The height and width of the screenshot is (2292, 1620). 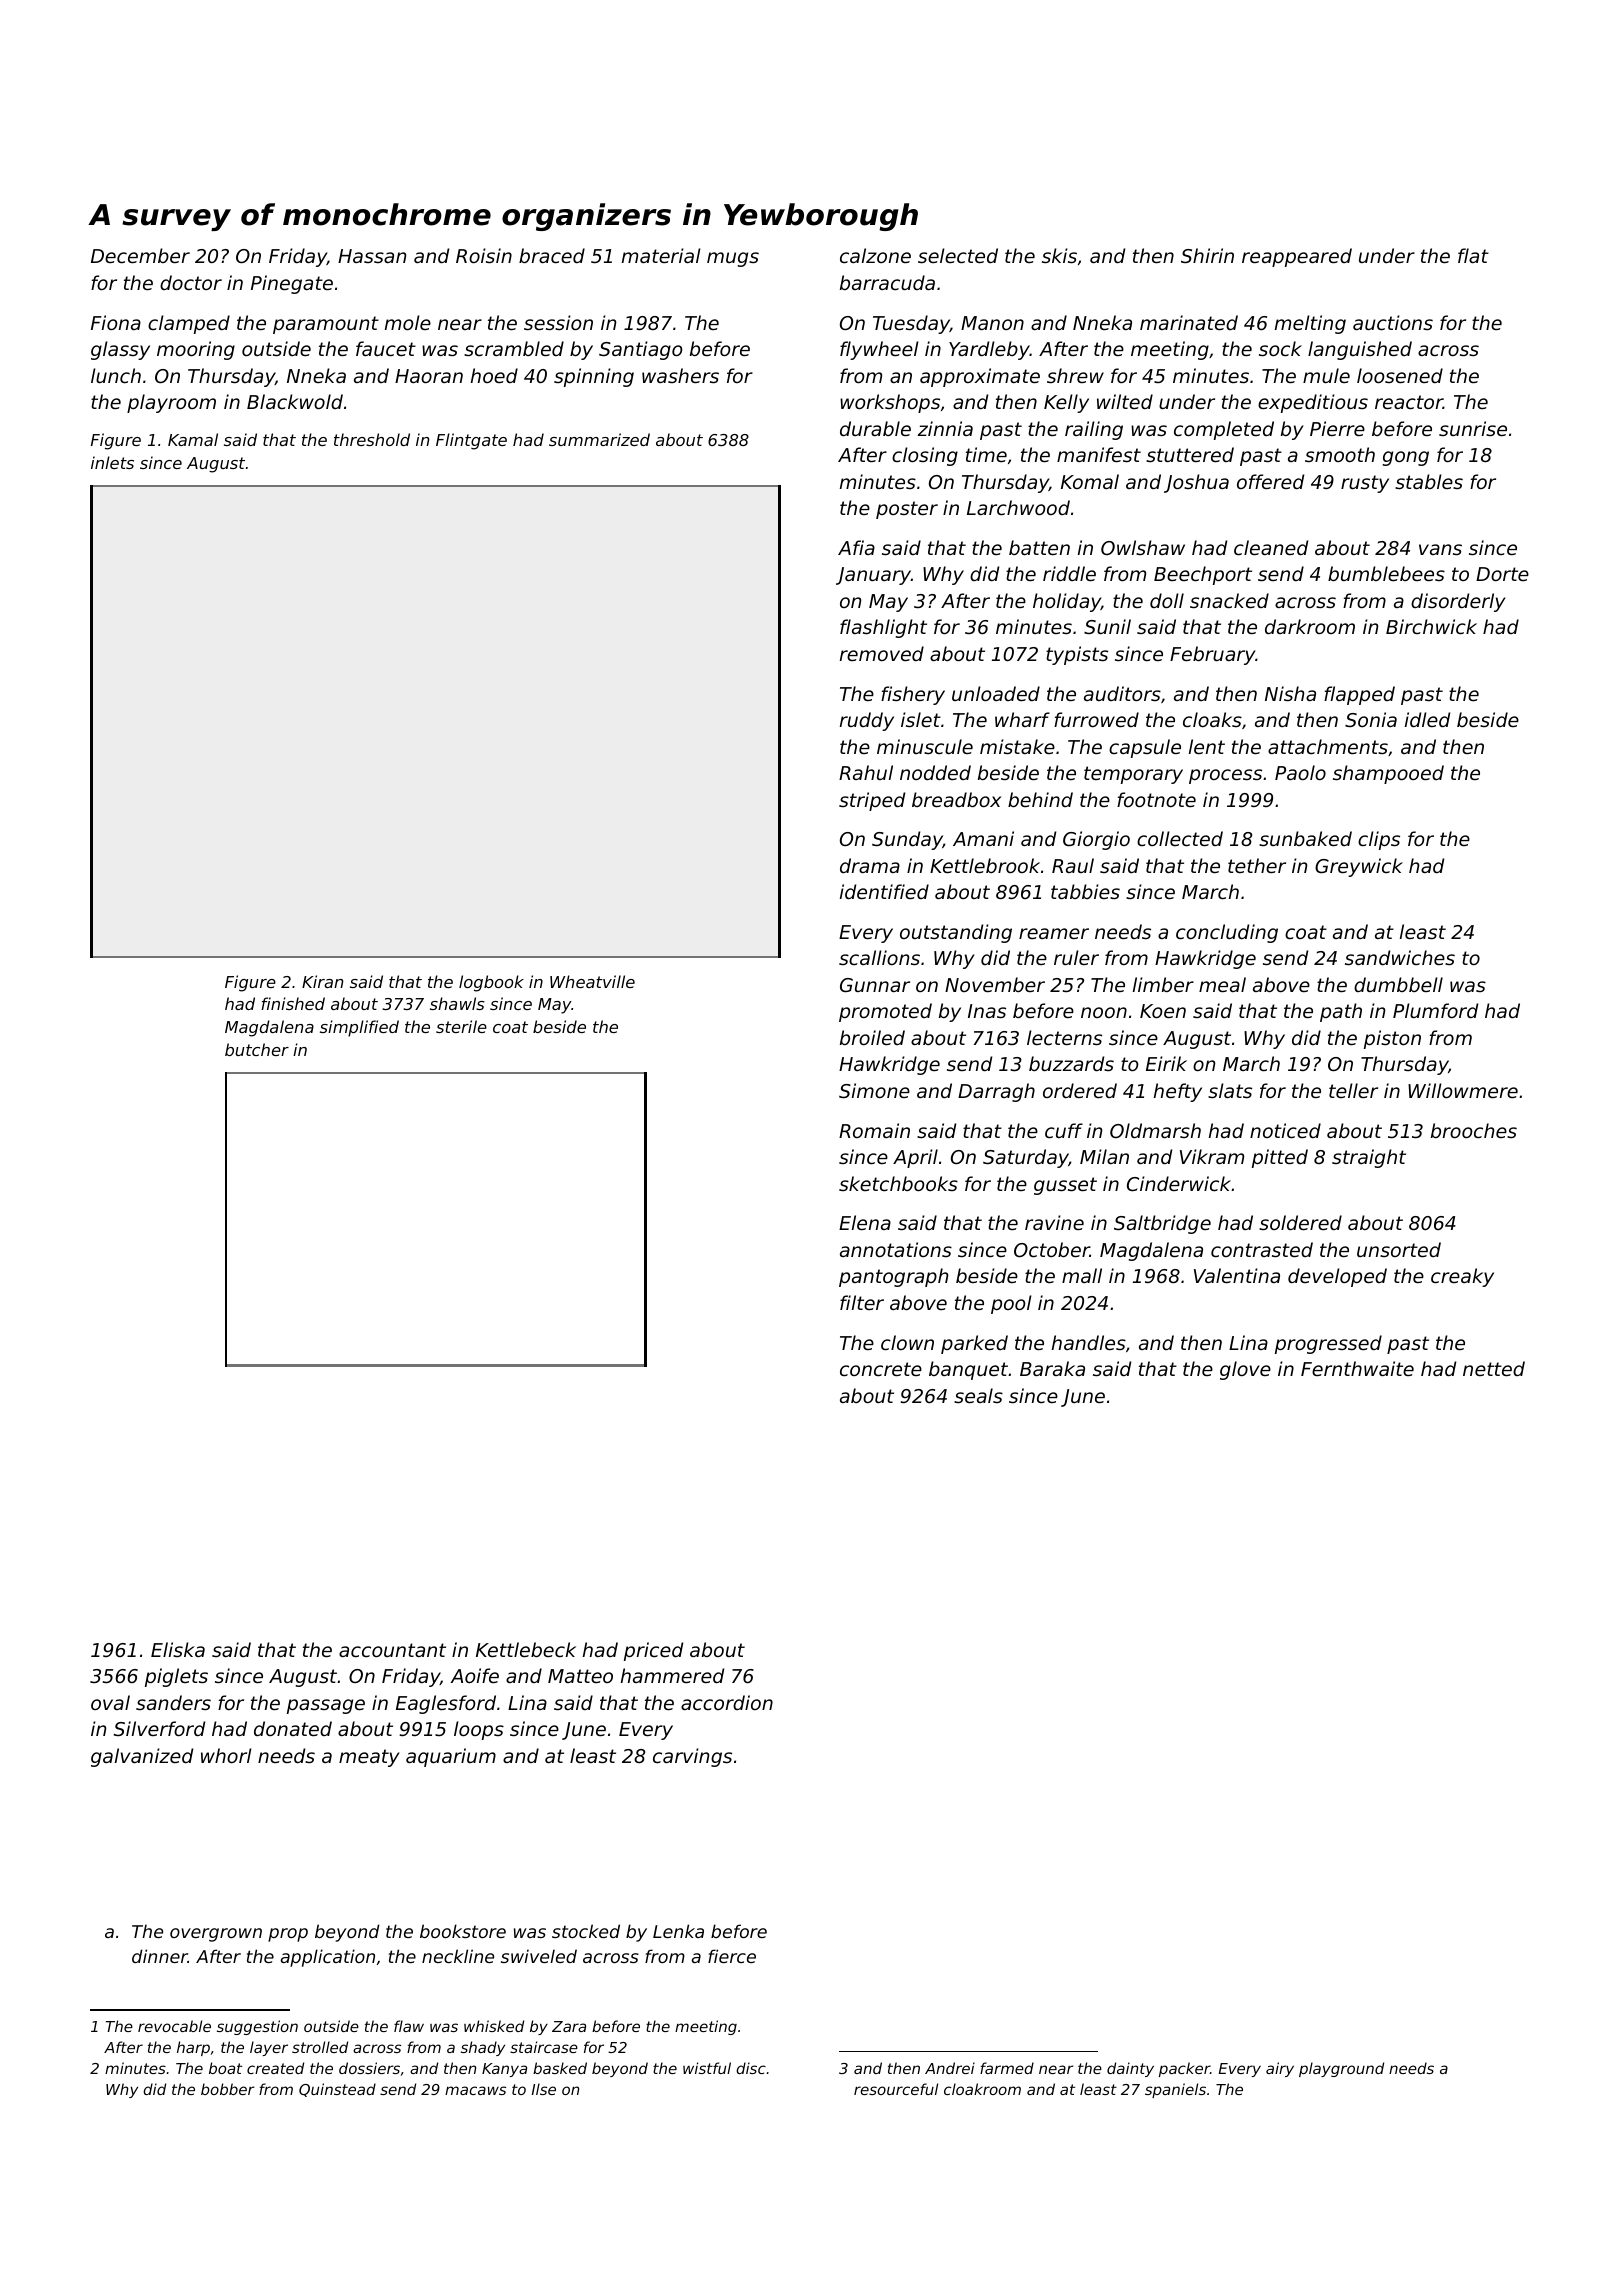 What do you see at coordinates (1310, 626) in the screenshot?
I see `darkroom` at bounding box center [1310, 626].
